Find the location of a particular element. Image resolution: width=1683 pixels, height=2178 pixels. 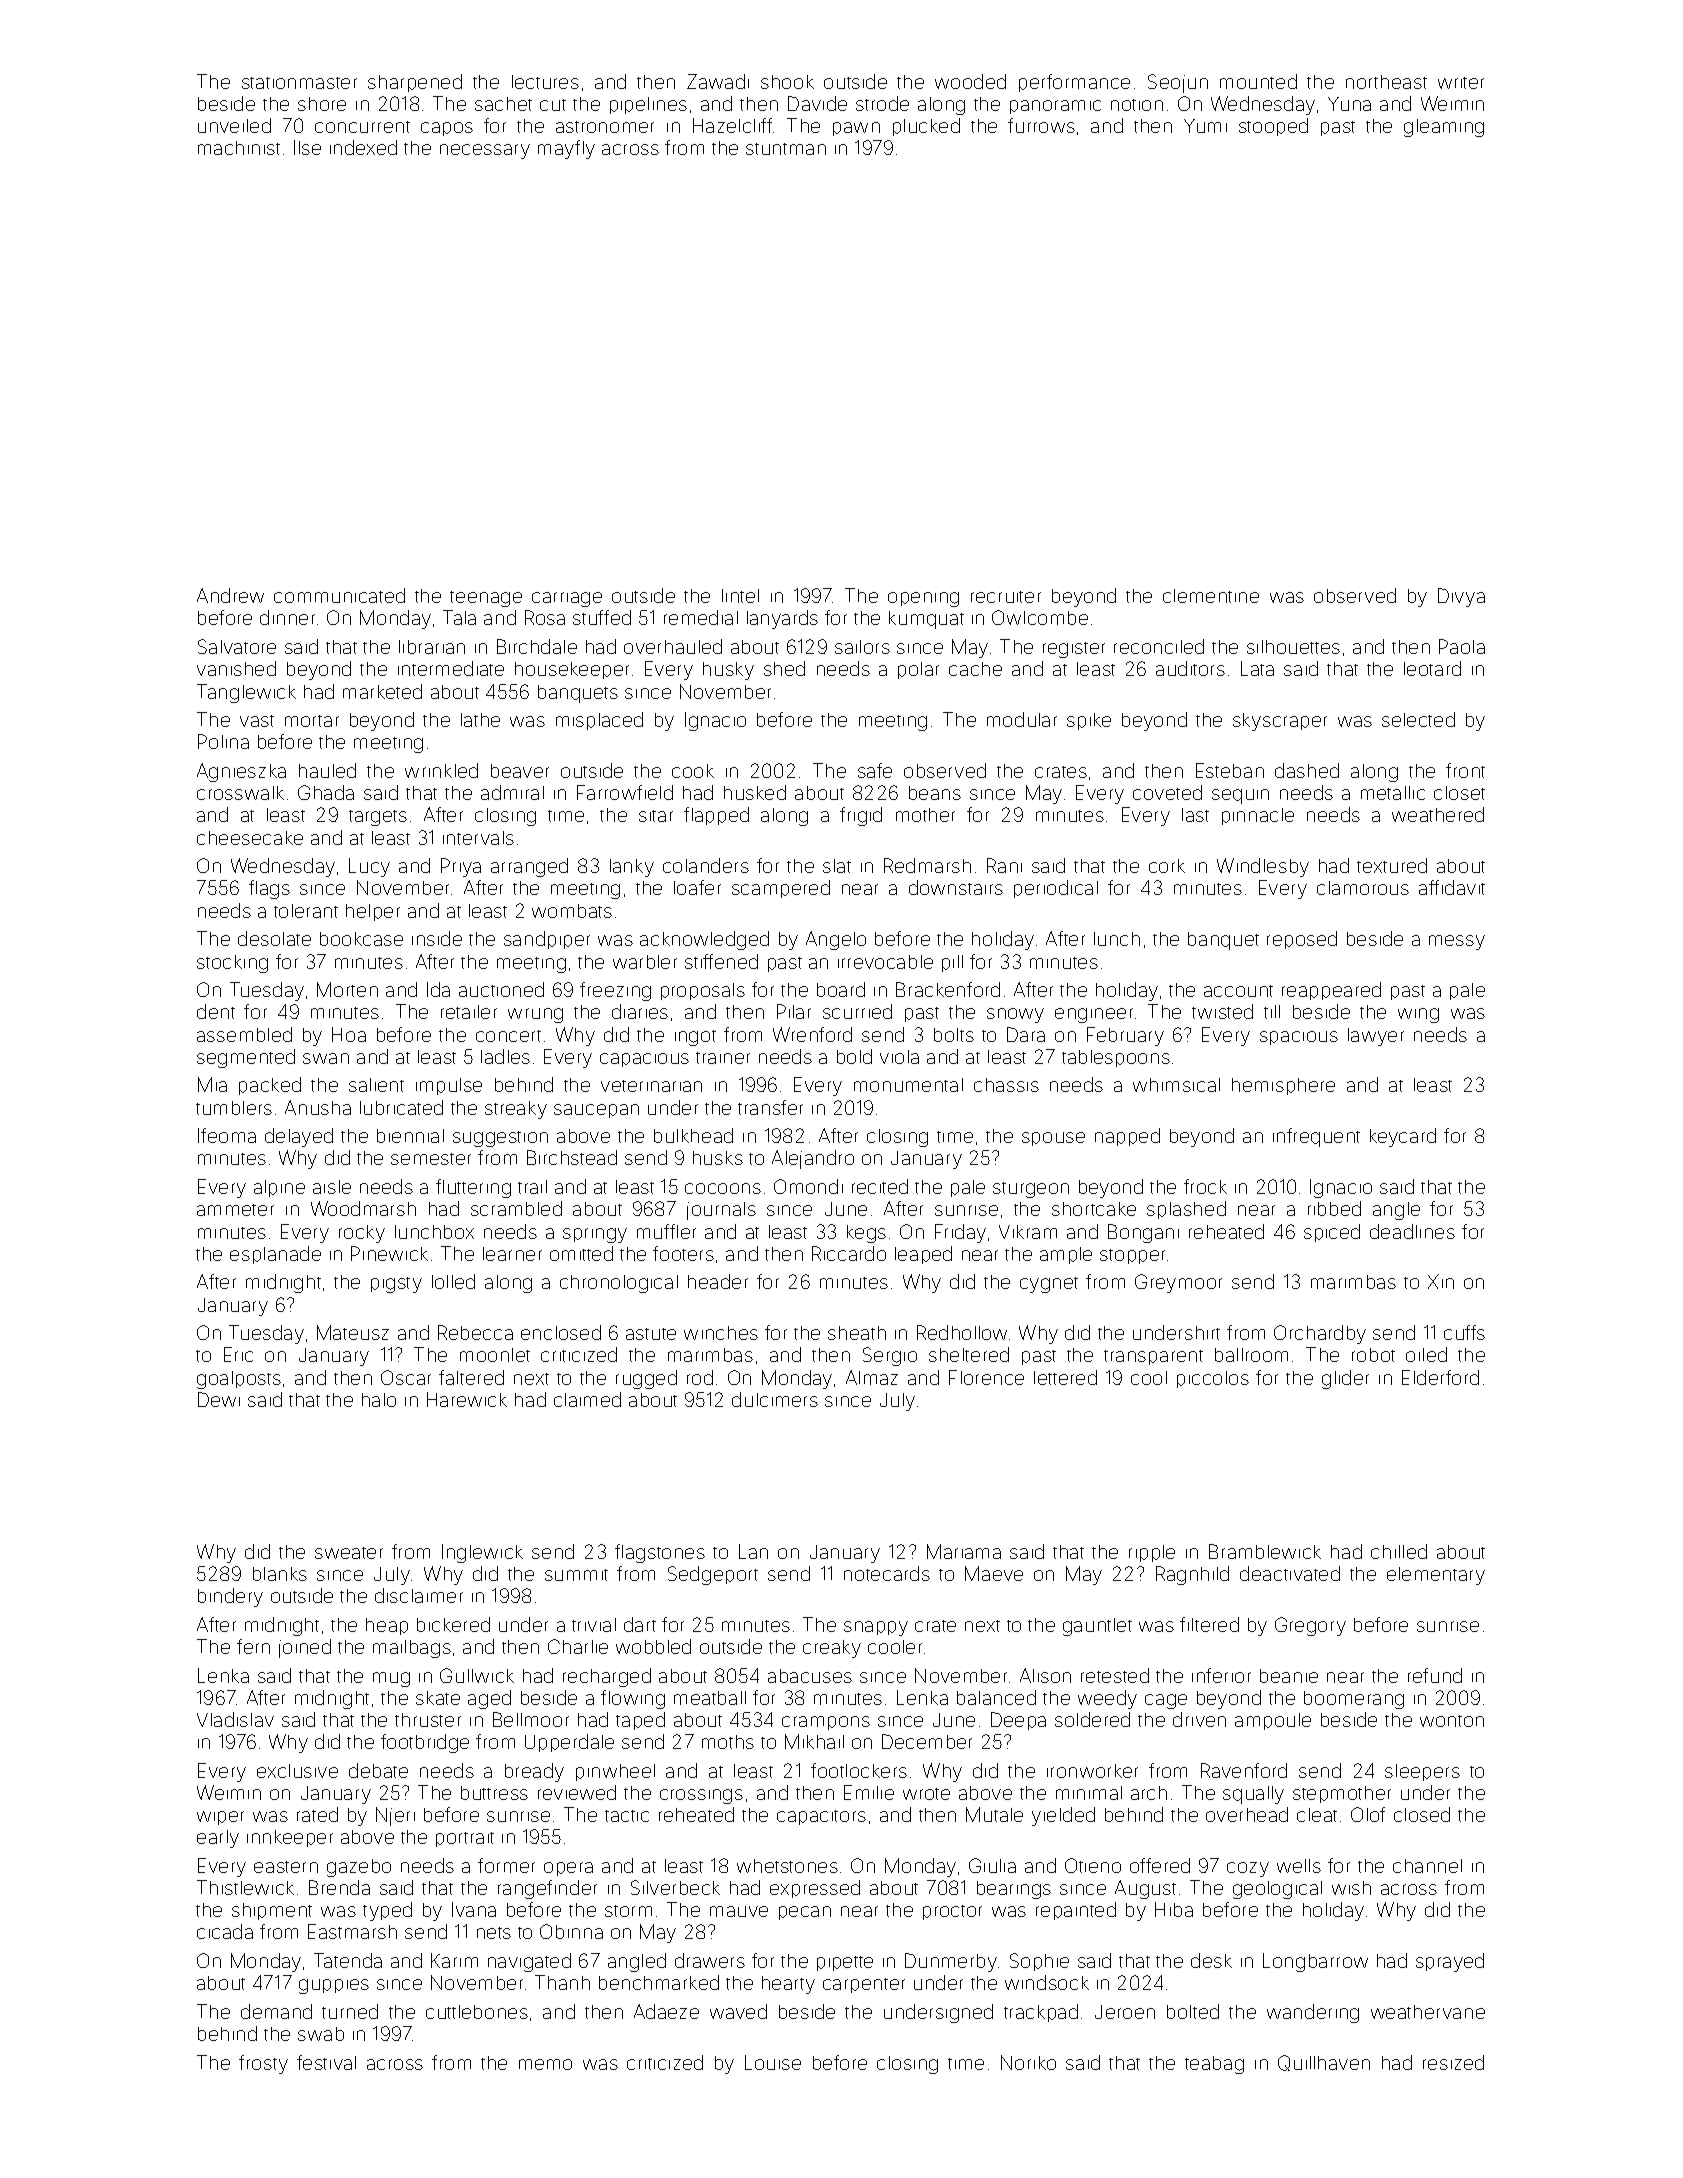

Louise is located at coordinates (773, 2062).
